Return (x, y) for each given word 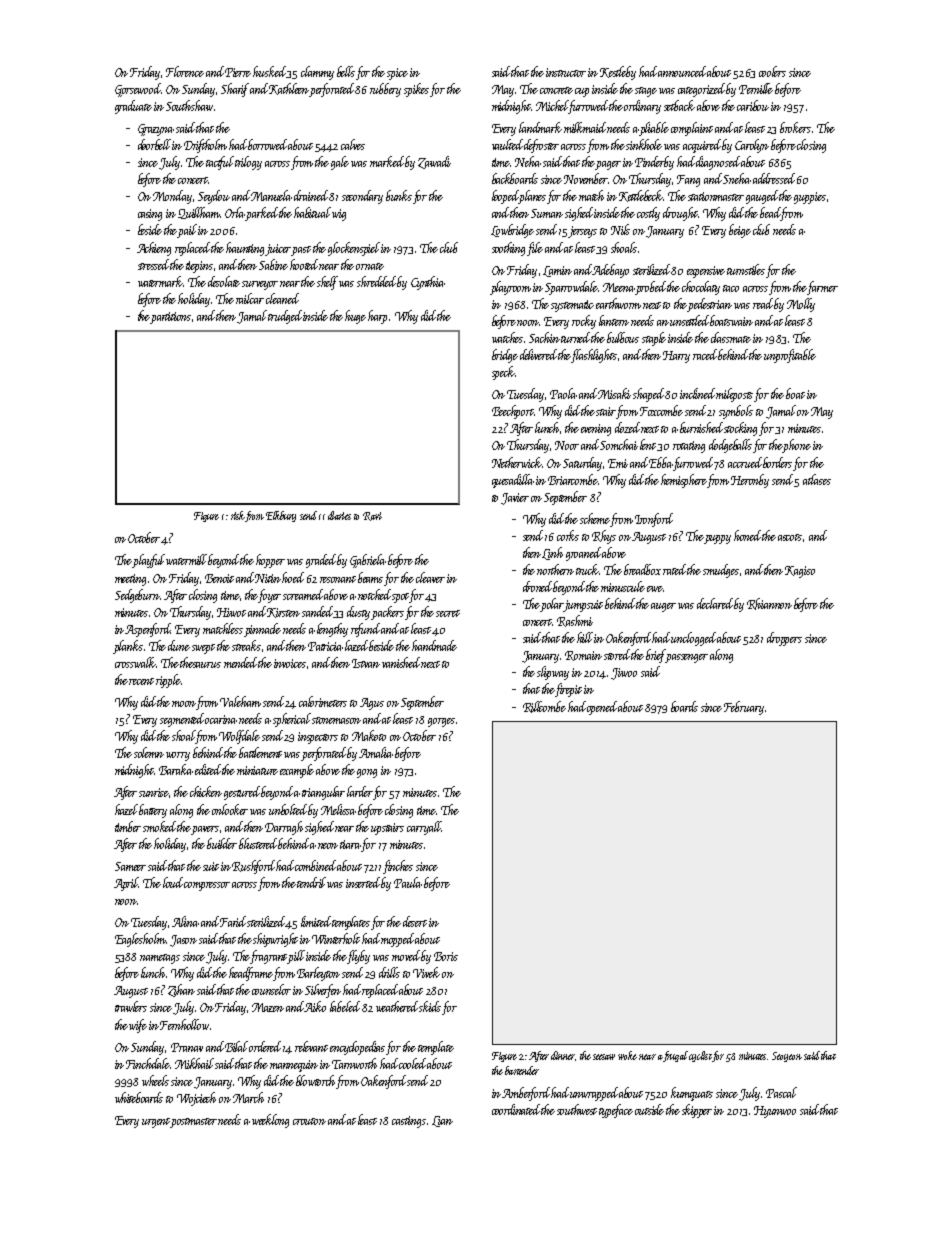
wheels (155, 1080)
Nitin (268, 578)
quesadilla (513, 481)
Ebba (661, 462)
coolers (772, 71)
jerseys (583, 232)
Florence (185, 71)
